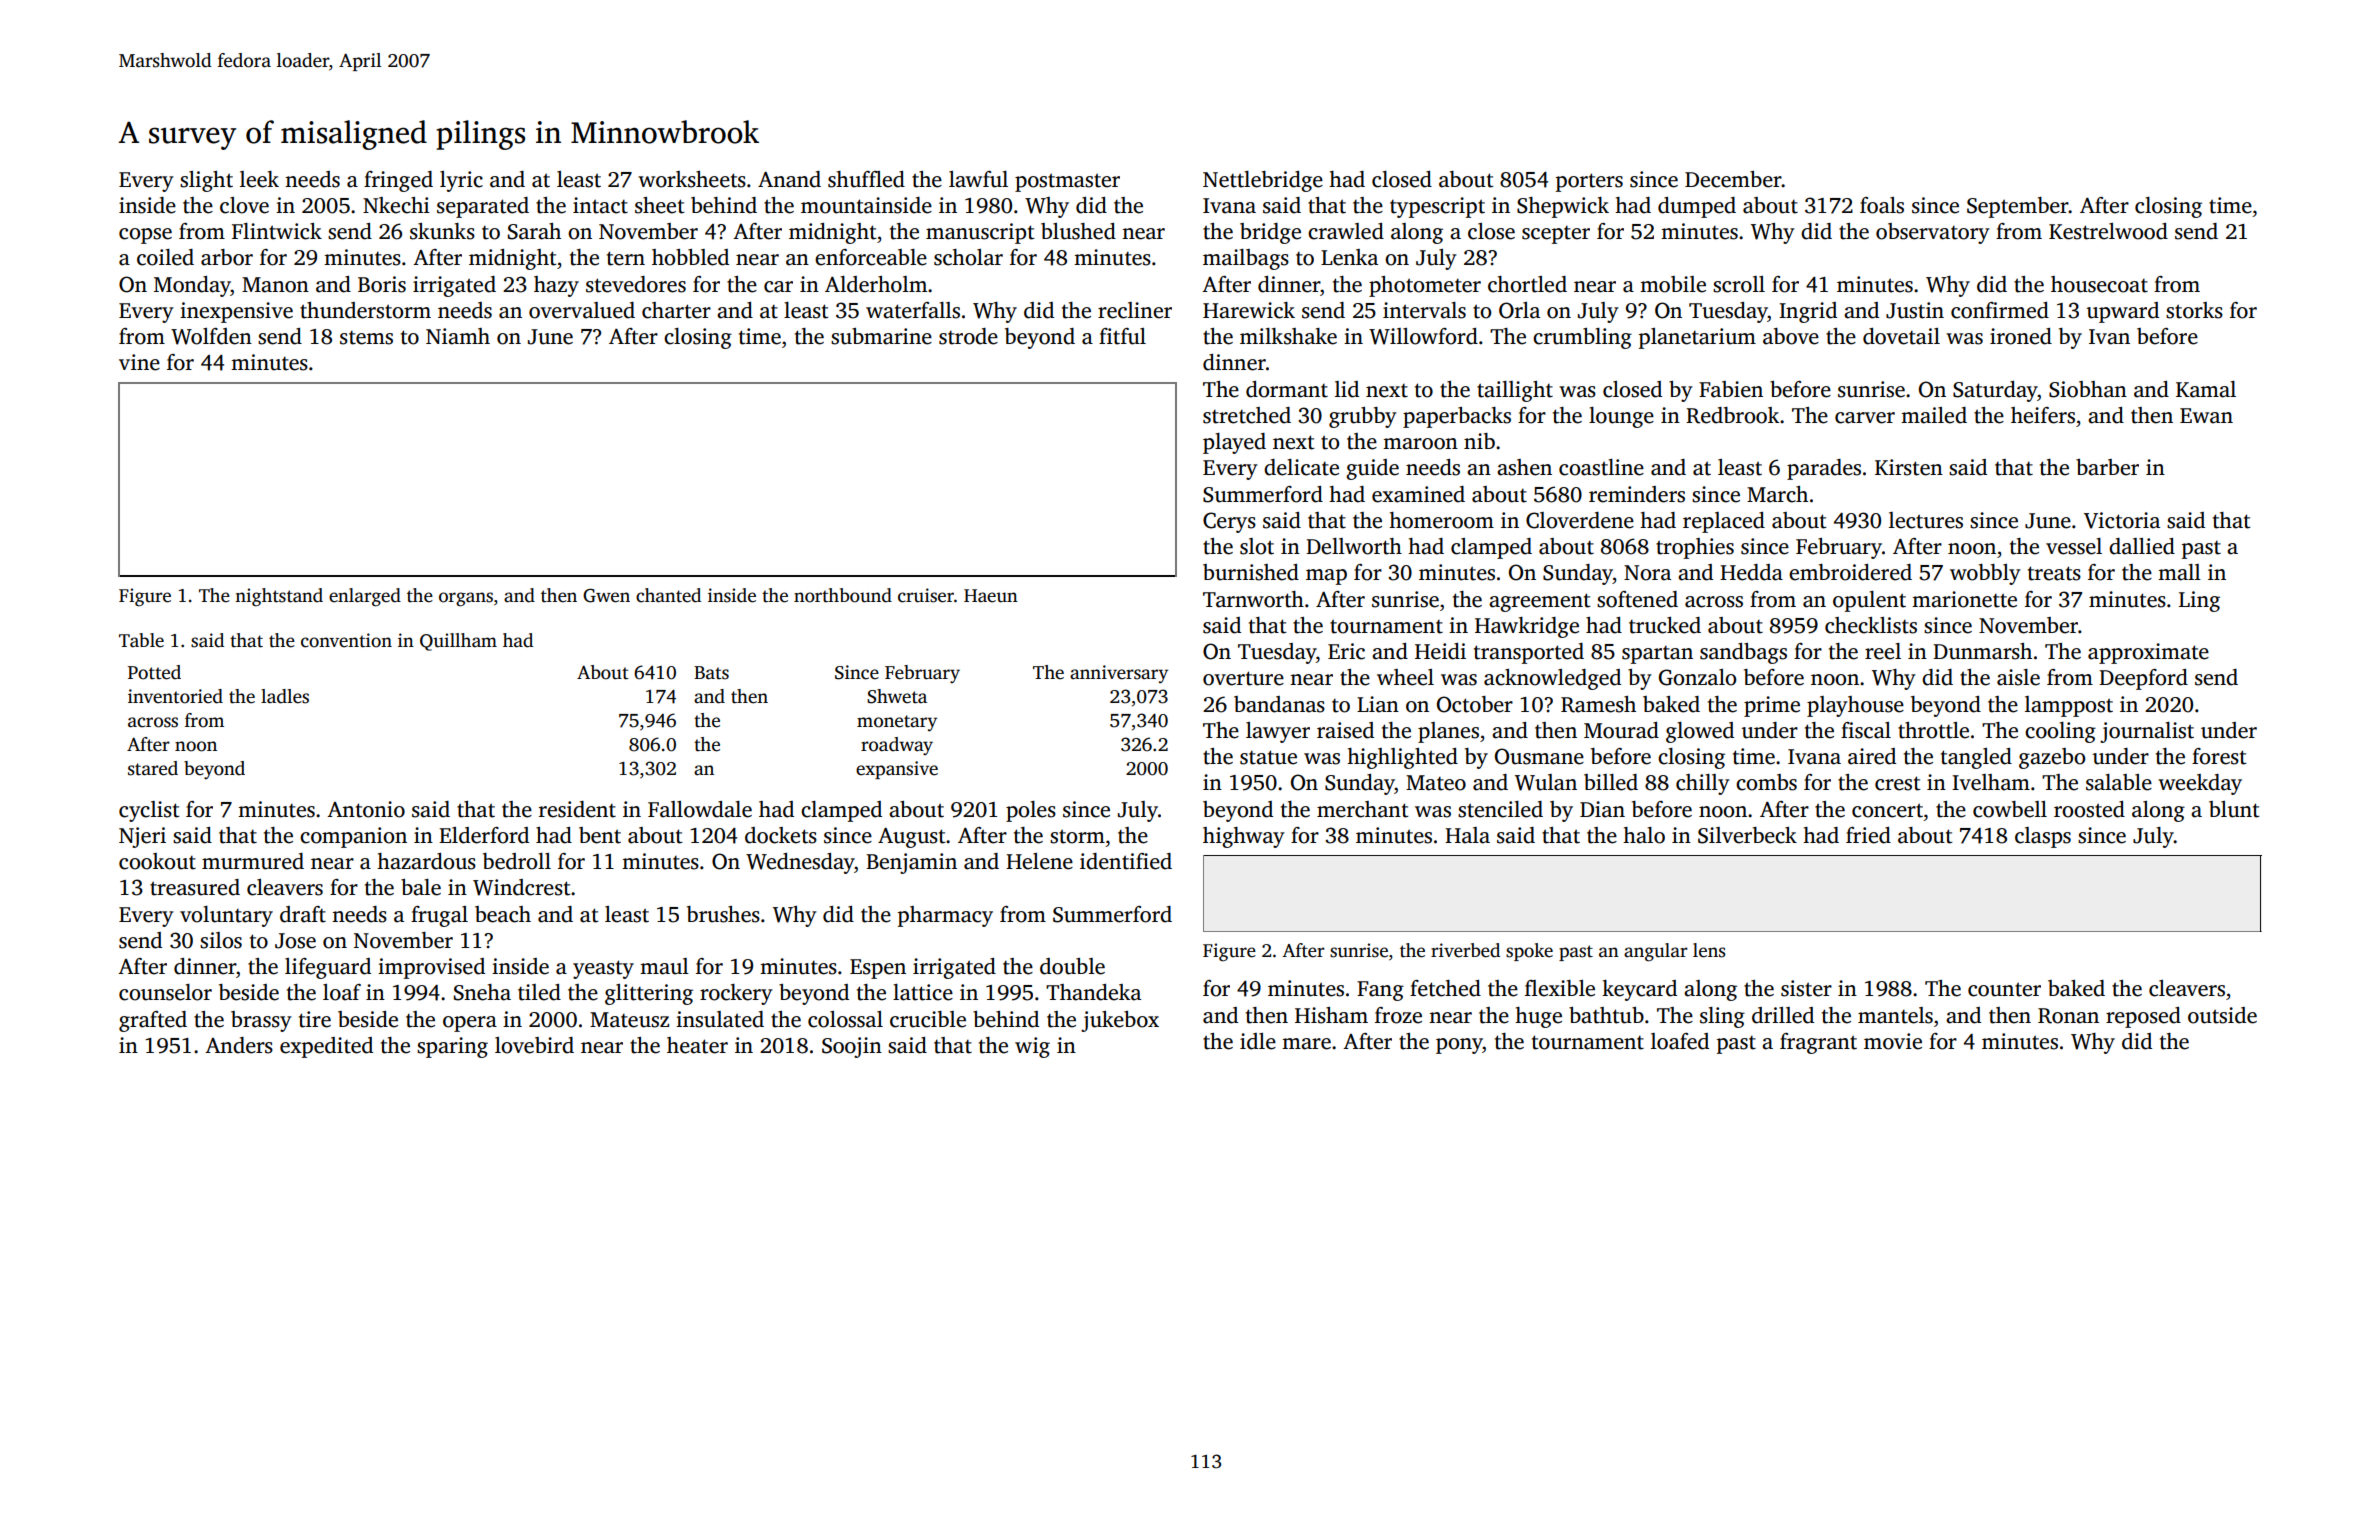  I want to click on statue, so click(1268, 757).
